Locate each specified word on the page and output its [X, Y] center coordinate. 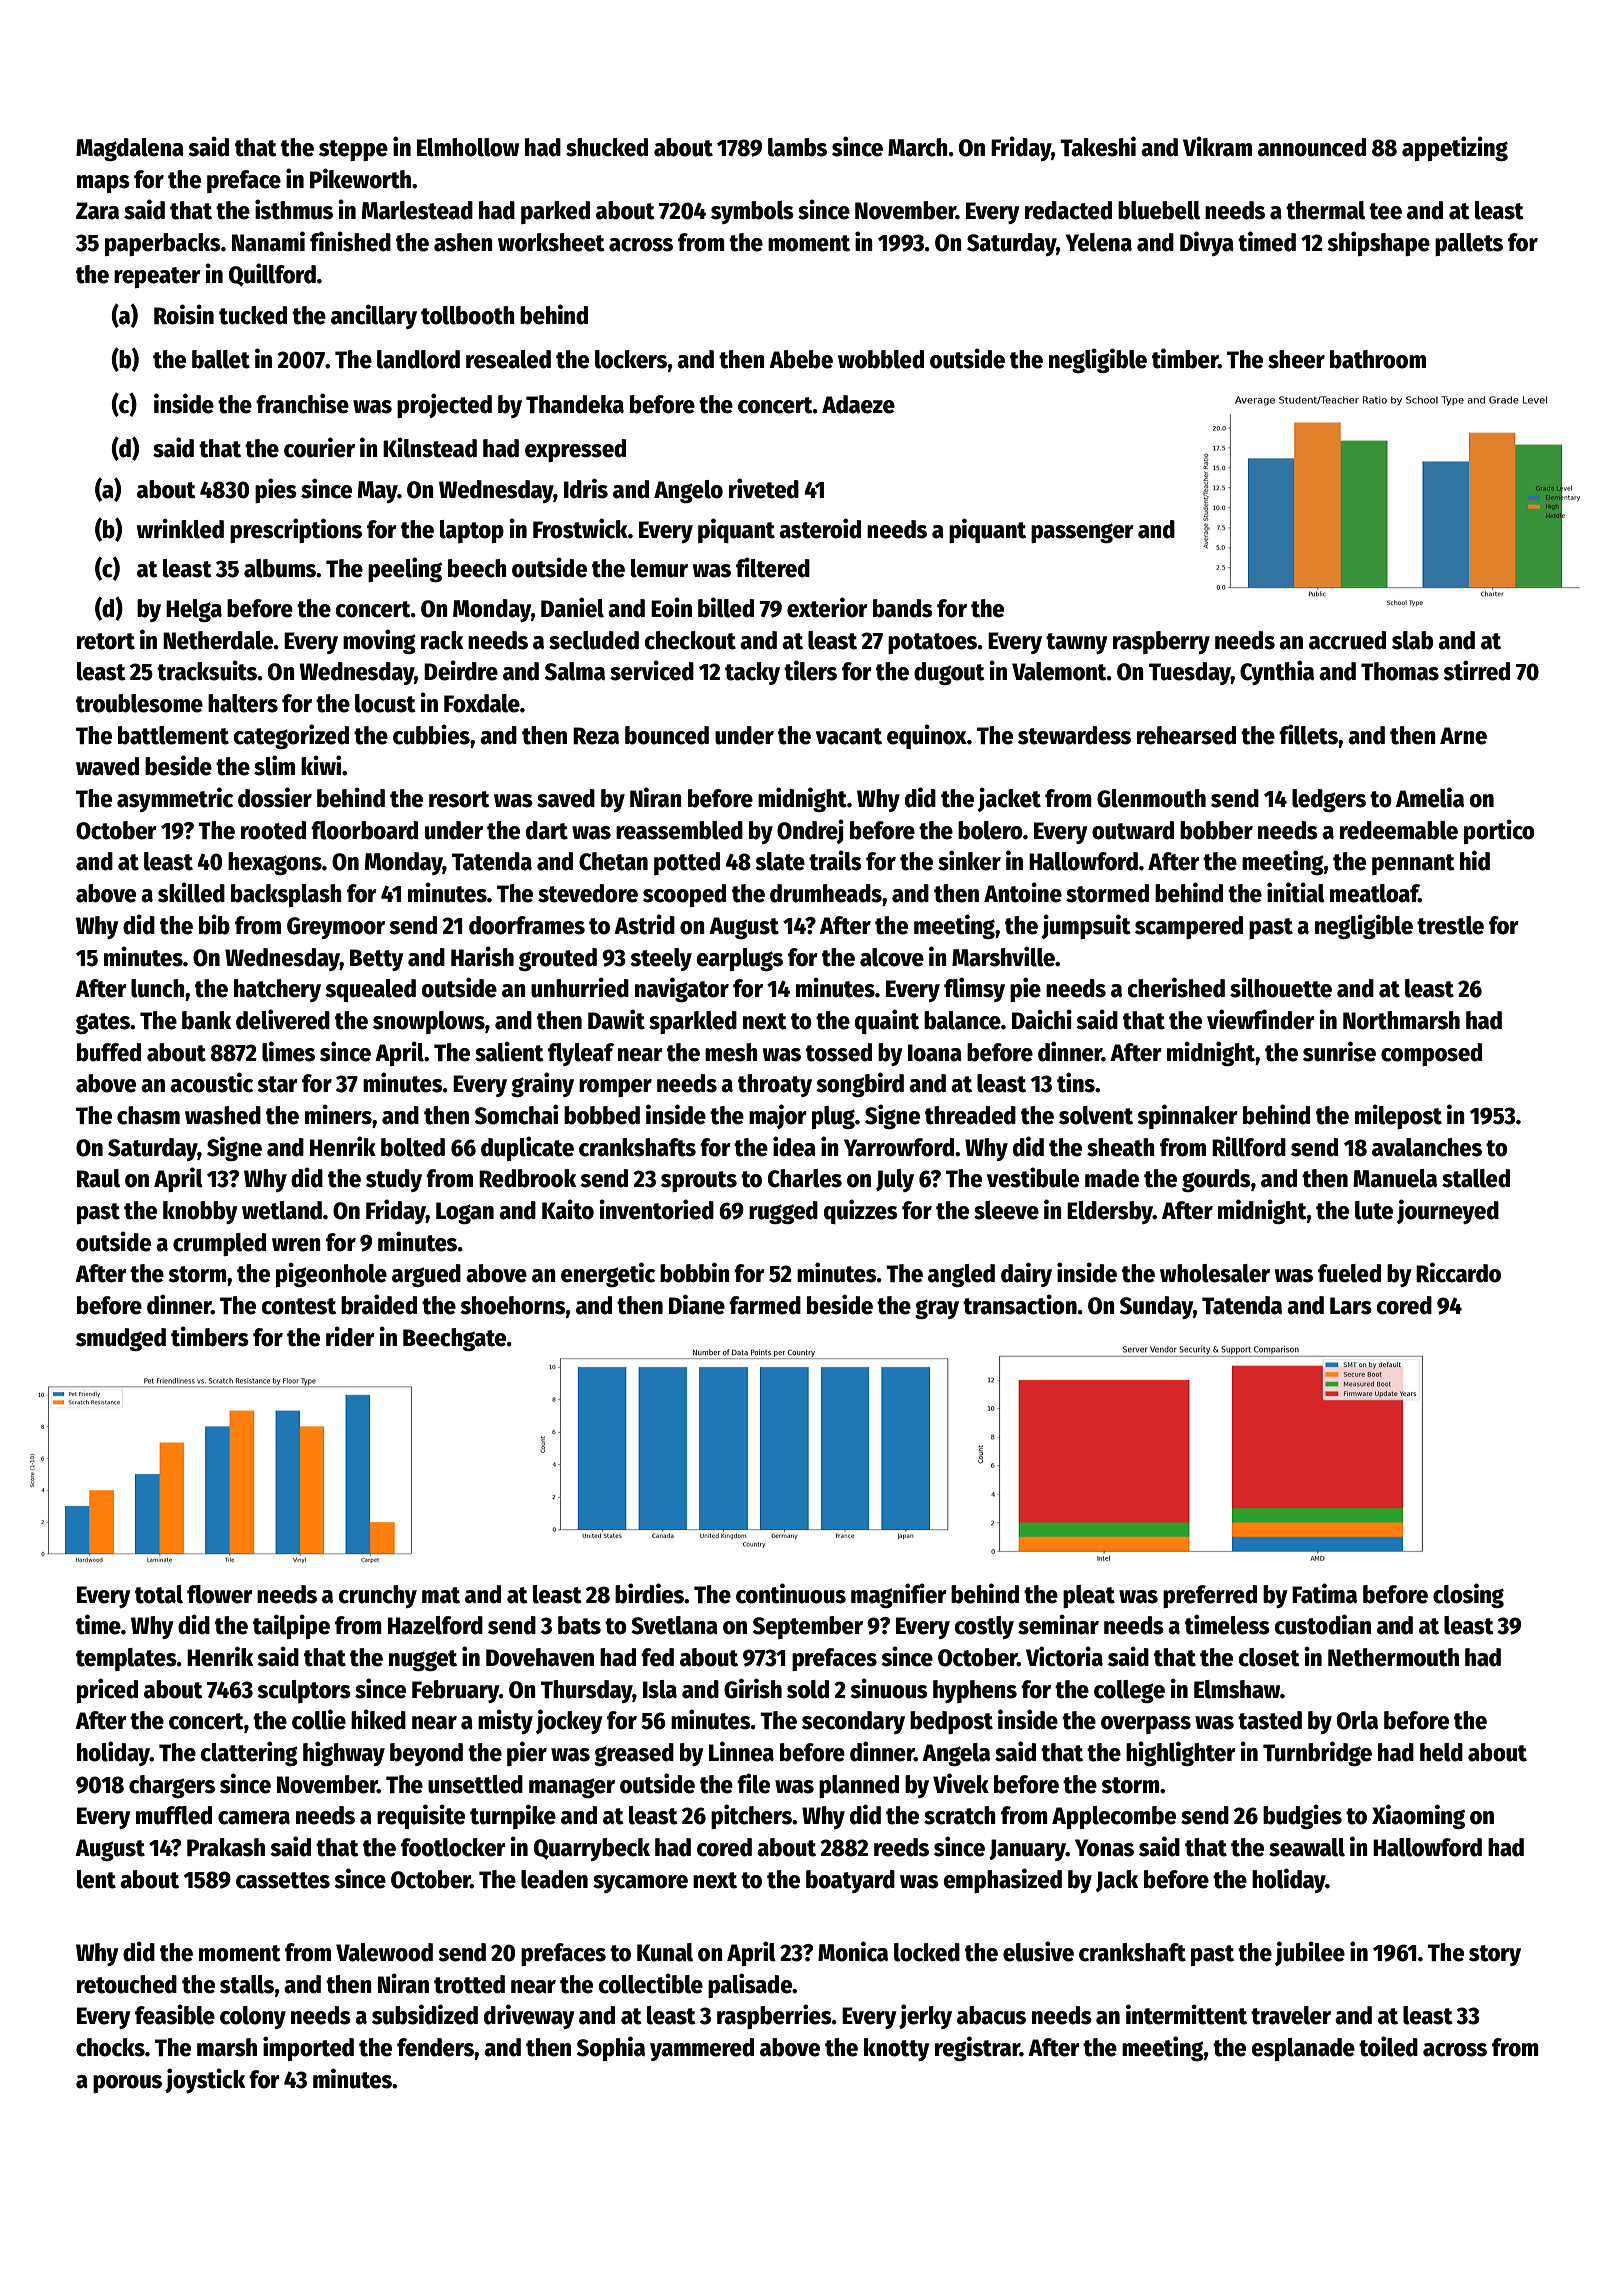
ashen [463, 242]
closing [1468, 1595]
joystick [205, 2080]
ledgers [1329, 800]
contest [299, 1306]
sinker [969, 860]
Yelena [1098, 242]
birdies [649, 1593]
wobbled [881, 359]
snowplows [429, 1022]
